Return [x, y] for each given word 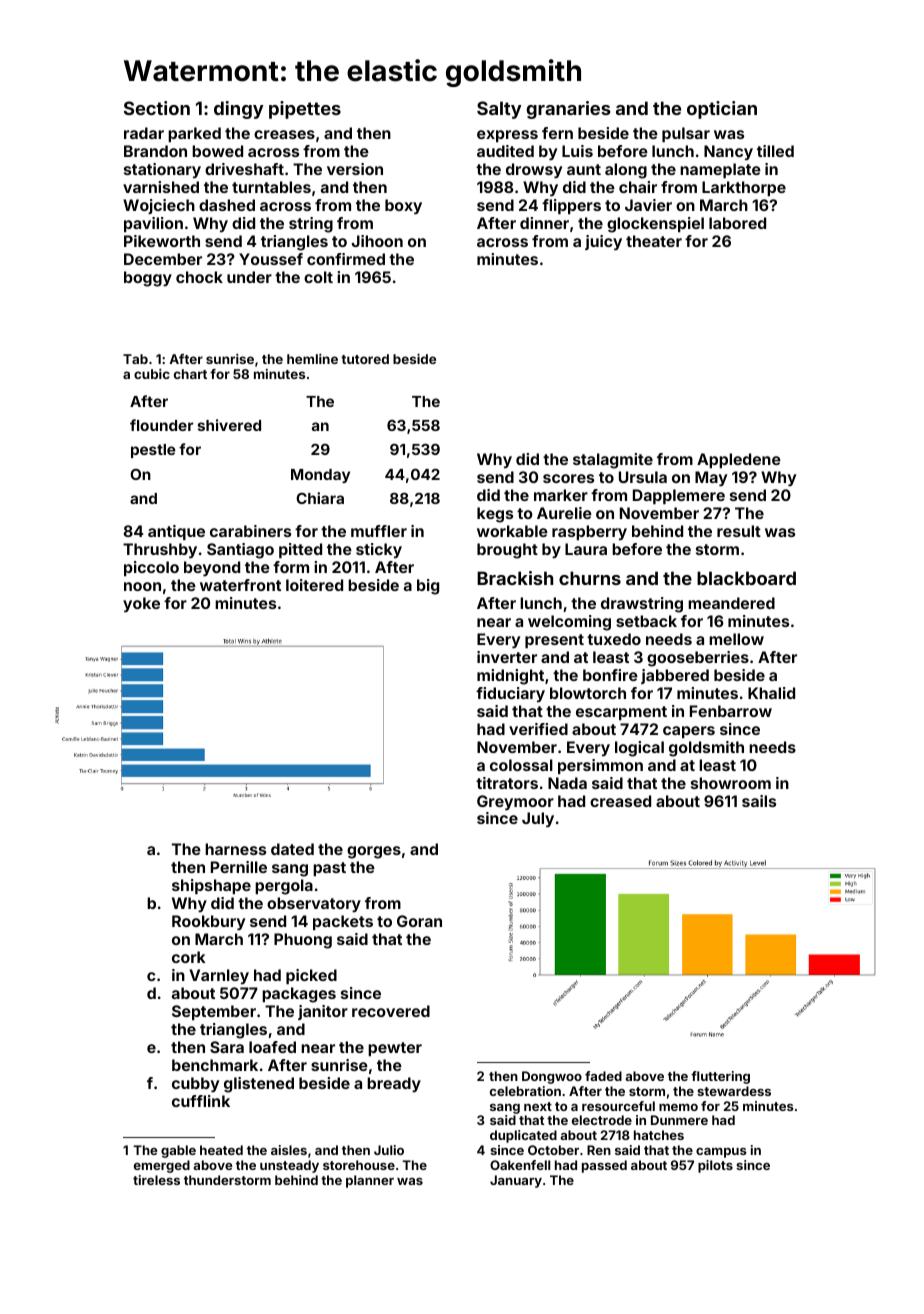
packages [299, 995]
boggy [148, 279]
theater [654, 241]
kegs [495, 515]
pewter [395, 1049]
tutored [365, 359]
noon [142, 586]
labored [737, 223]
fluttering [720, 1077]
